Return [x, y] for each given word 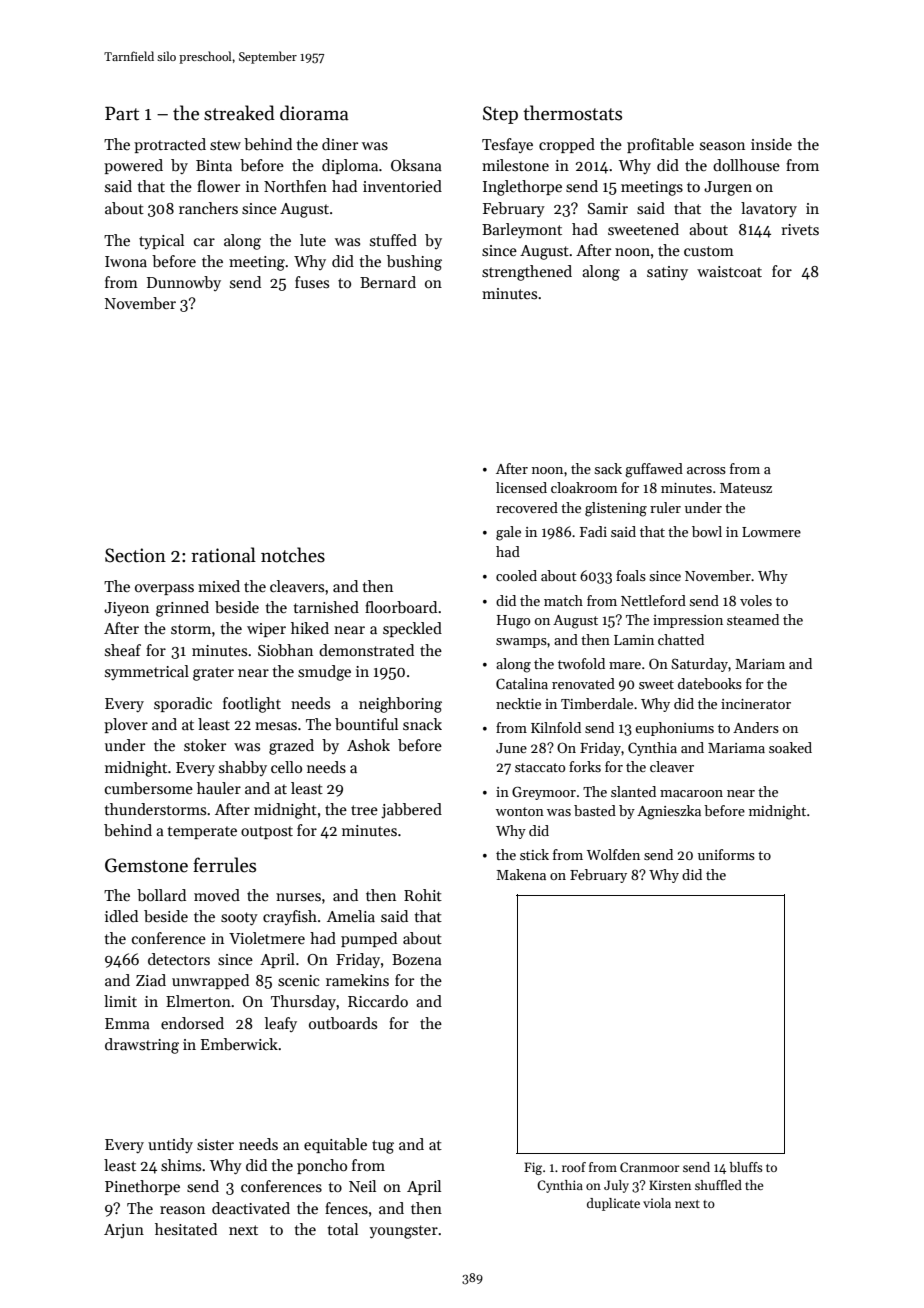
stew [225, 145]
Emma [127, 1023]
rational [223, 555]
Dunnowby [184, 283]
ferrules [224, 865]
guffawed [654, 470]
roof [574, 1167]
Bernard [388, 282]
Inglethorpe [522, 188]
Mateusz [746, 488]
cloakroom [584, 487]
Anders [756, 727]
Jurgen [728, 188]
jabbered [411, 810]
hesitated [186, 1229]
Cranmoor [650, 1167]
